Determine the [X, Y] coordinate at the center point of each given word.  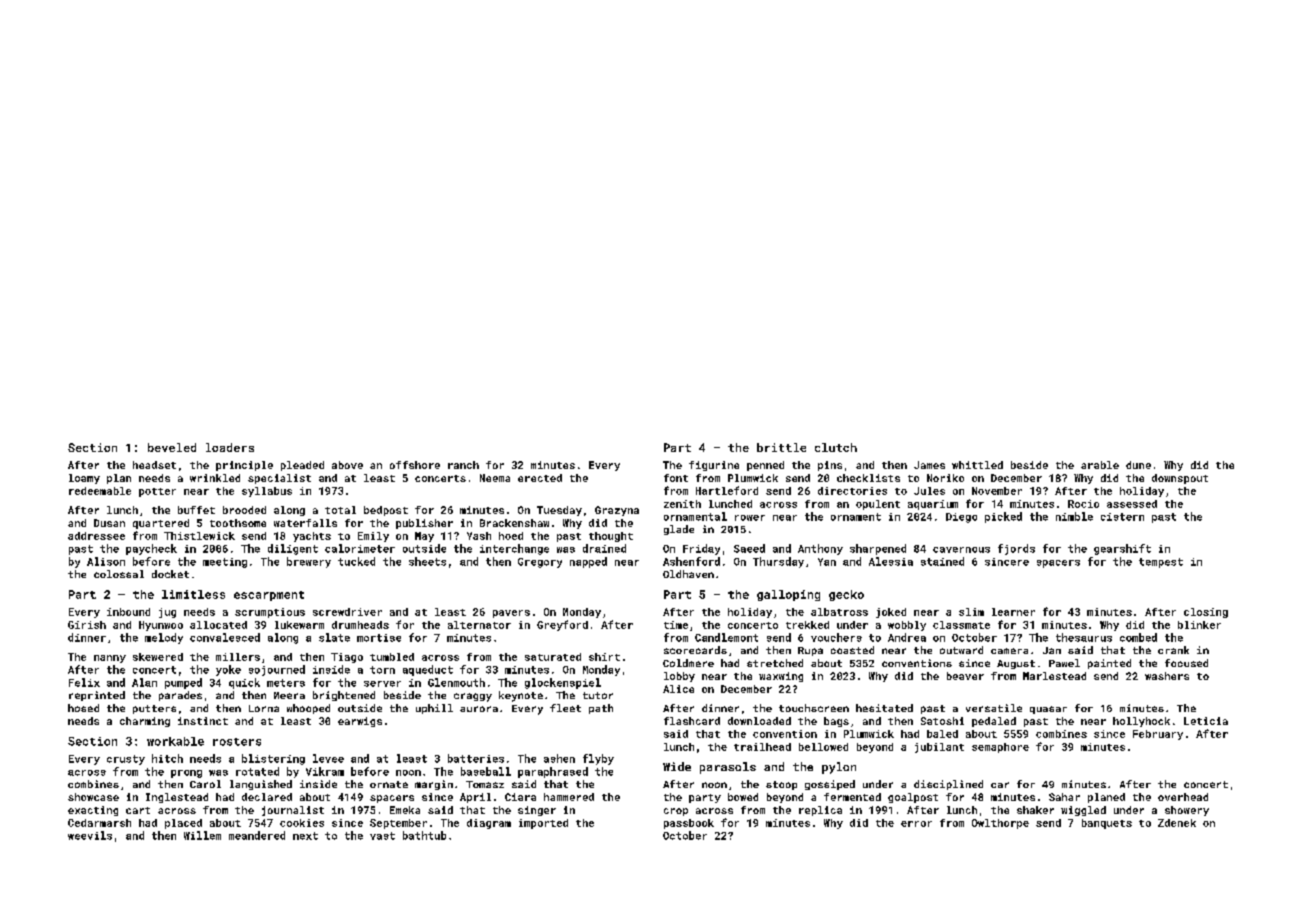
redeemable [100, 491]
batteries [476, 758]
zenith [682, 504]
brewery [309, 562]
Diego [961, 518]
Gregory [540, 563]
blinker [1199, 625]
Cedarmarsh [99, 823]
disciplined [948, 785]
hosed [83, 708]
